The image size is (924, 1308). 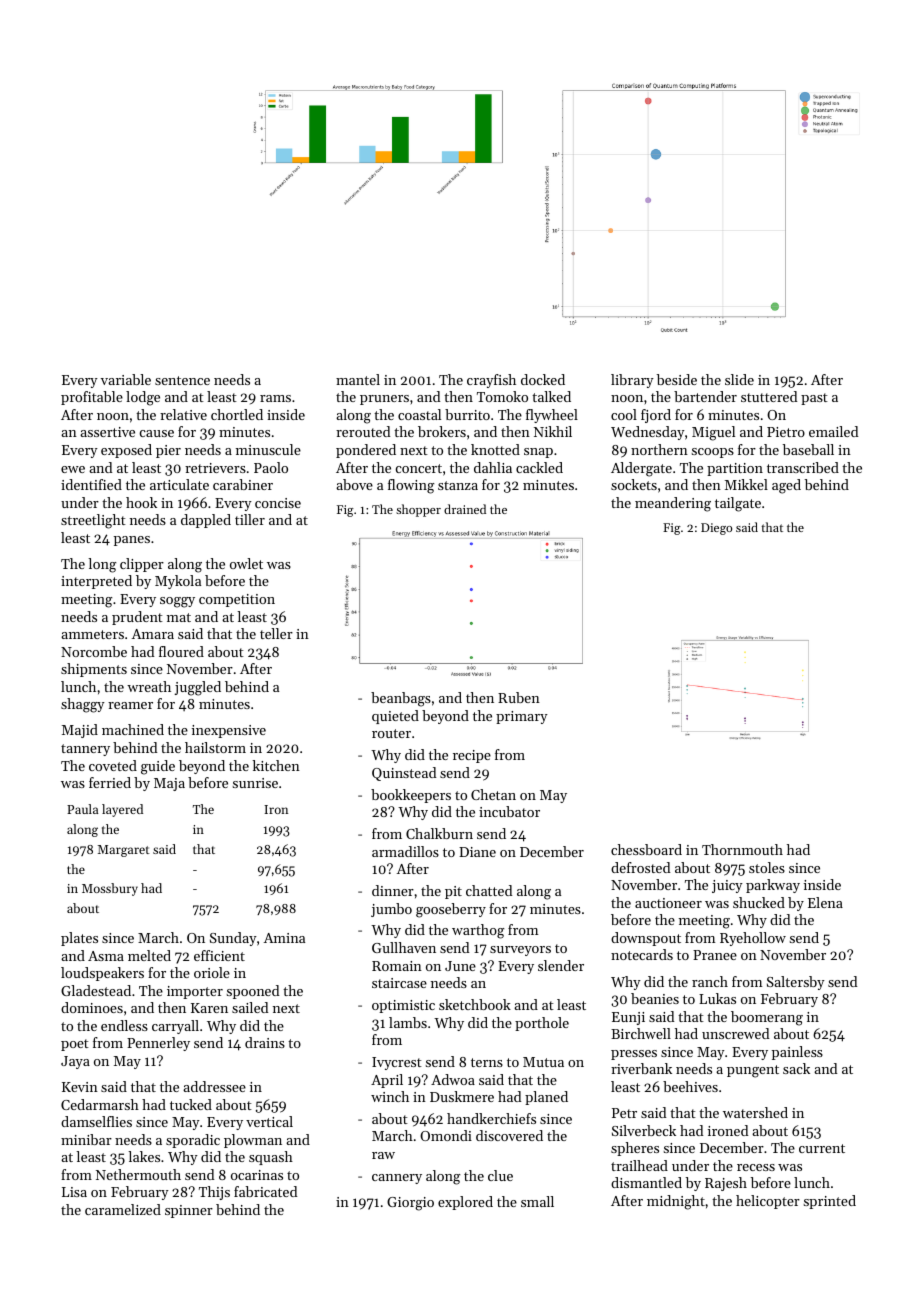 I want to click on sprinted, so click(x=830, y=1202).
